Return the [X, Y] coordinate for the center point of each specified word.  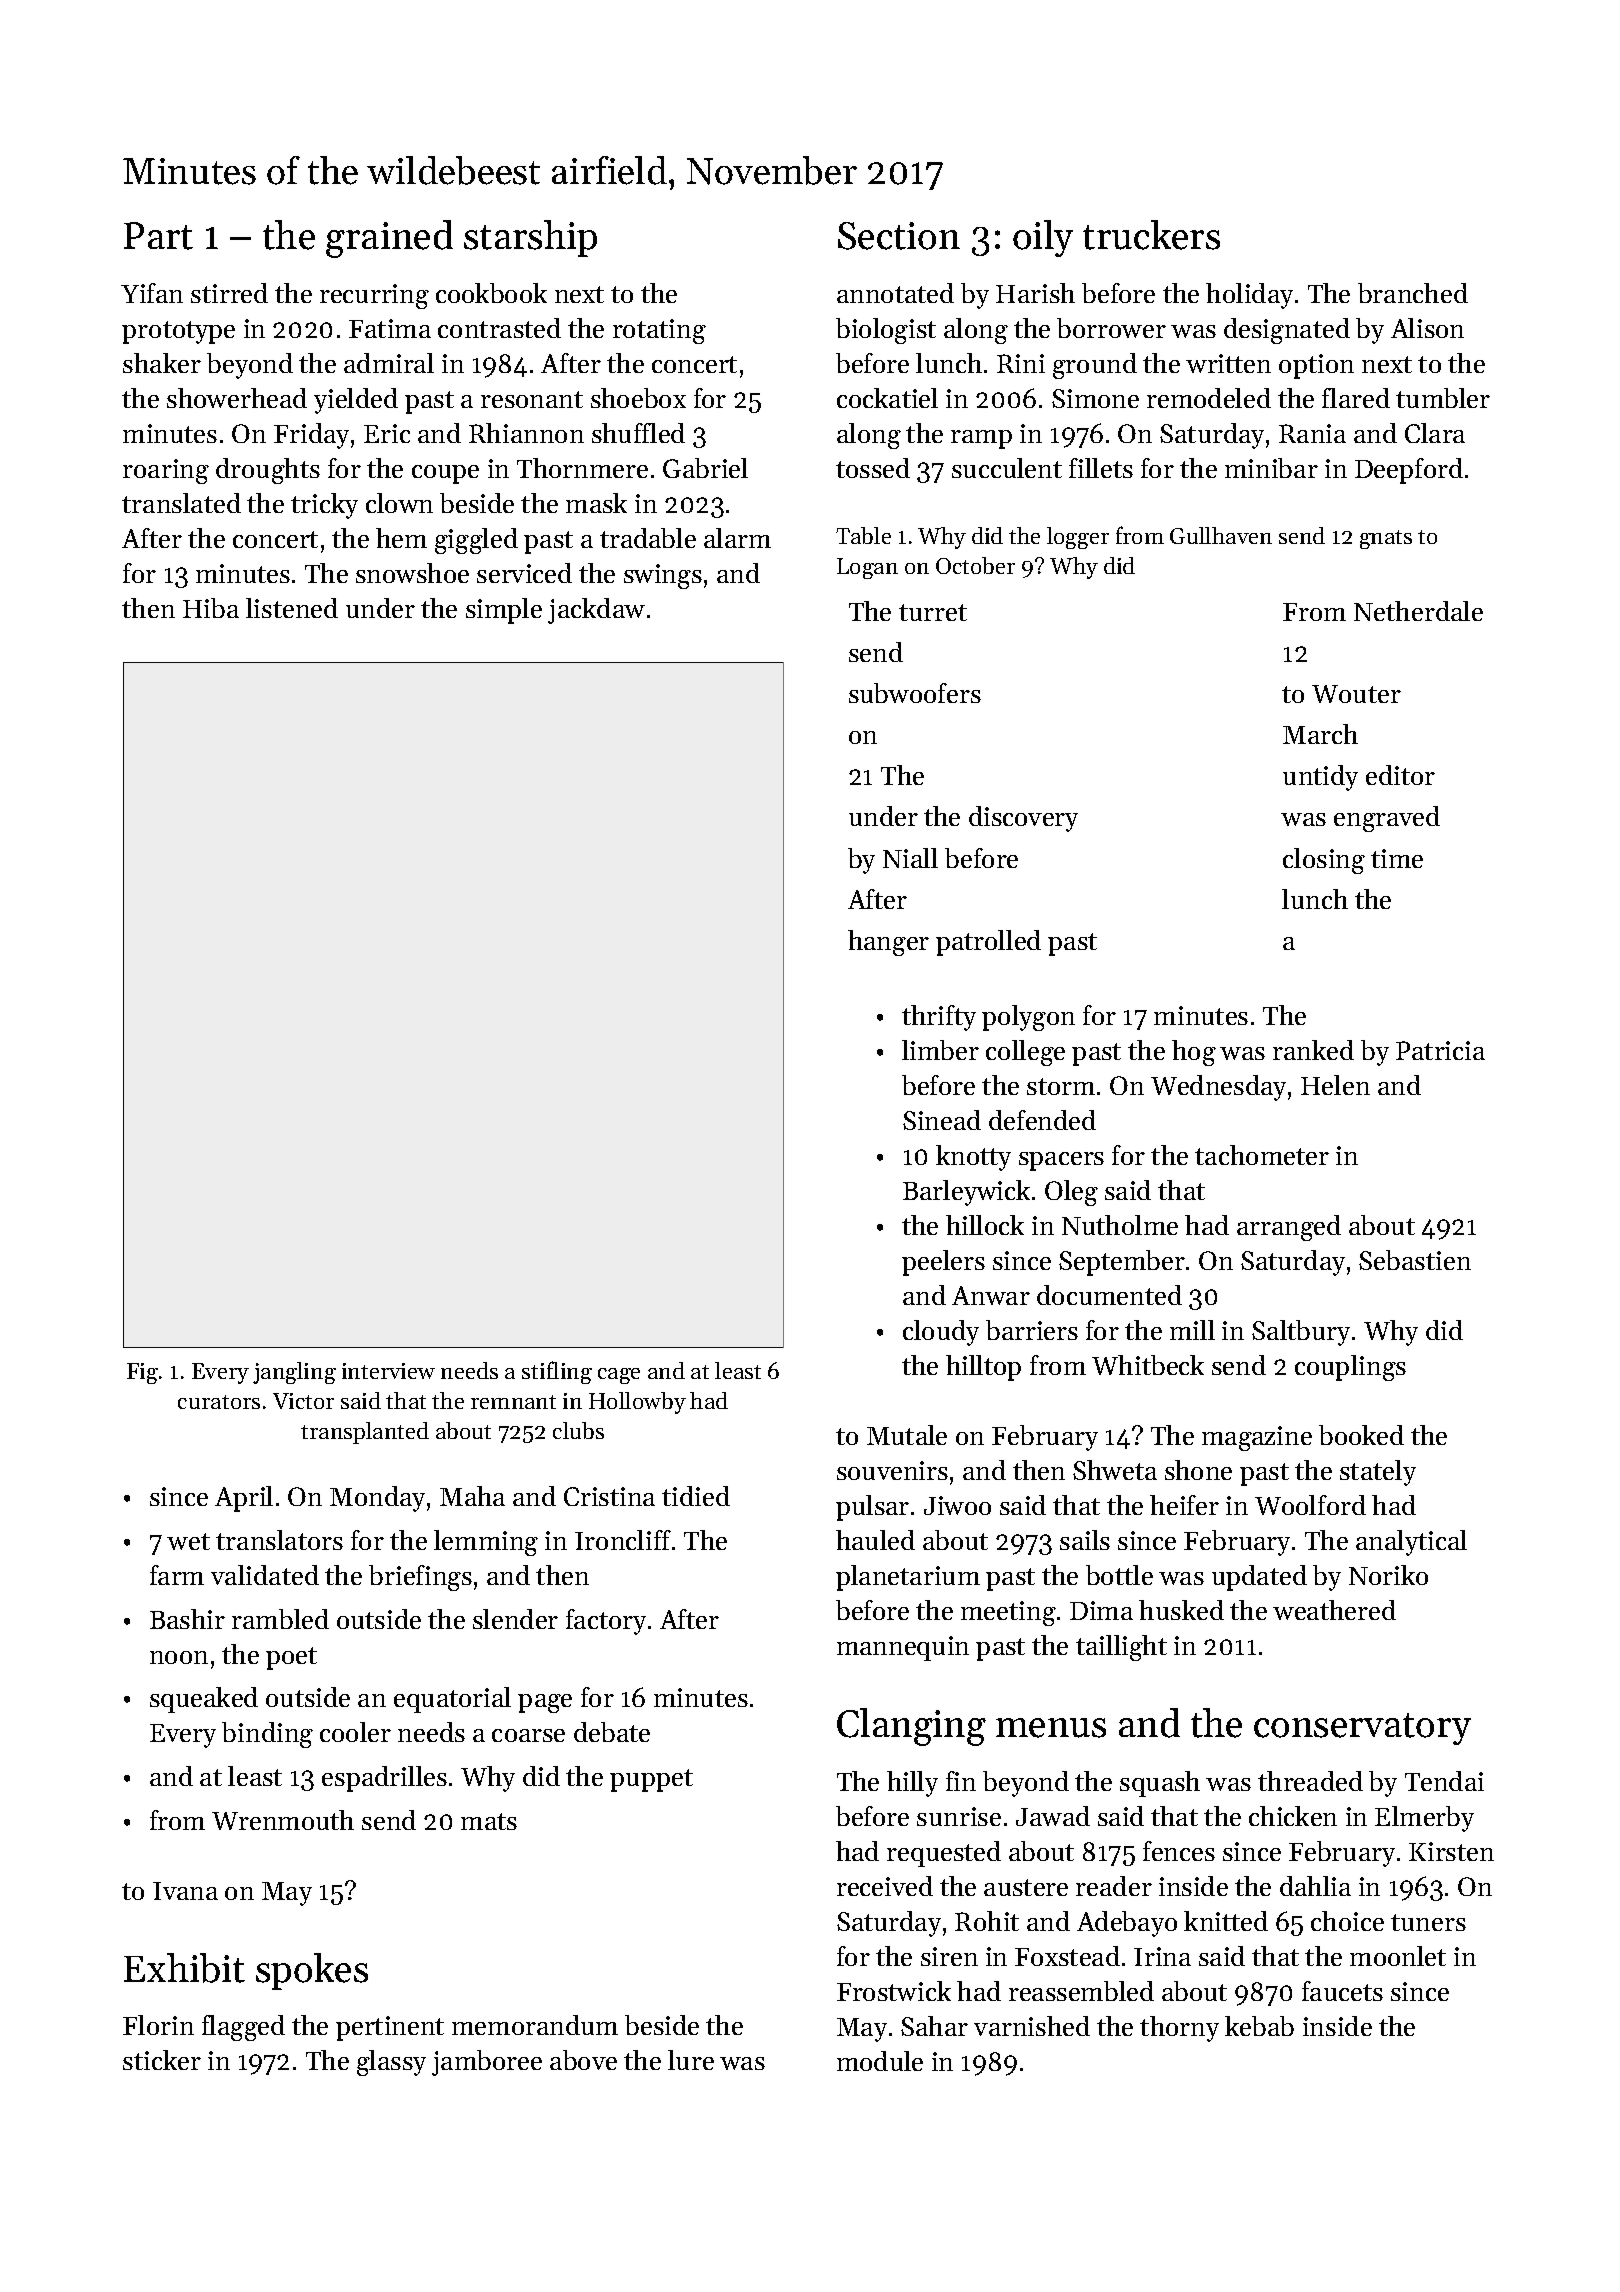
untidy [1320, 778]
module [880, 2061]
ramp [981, 439]
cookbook [491, 293]
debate [612, 1732]
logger [1078, 538]
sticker [162, 2060]
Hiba [211, 608]
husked [1181, 1610]
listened [292, 608]
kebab [1259, 2026]
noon [179, 1657]
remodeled [1209, 398]
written [1228, 363]
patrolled [988, 943]
